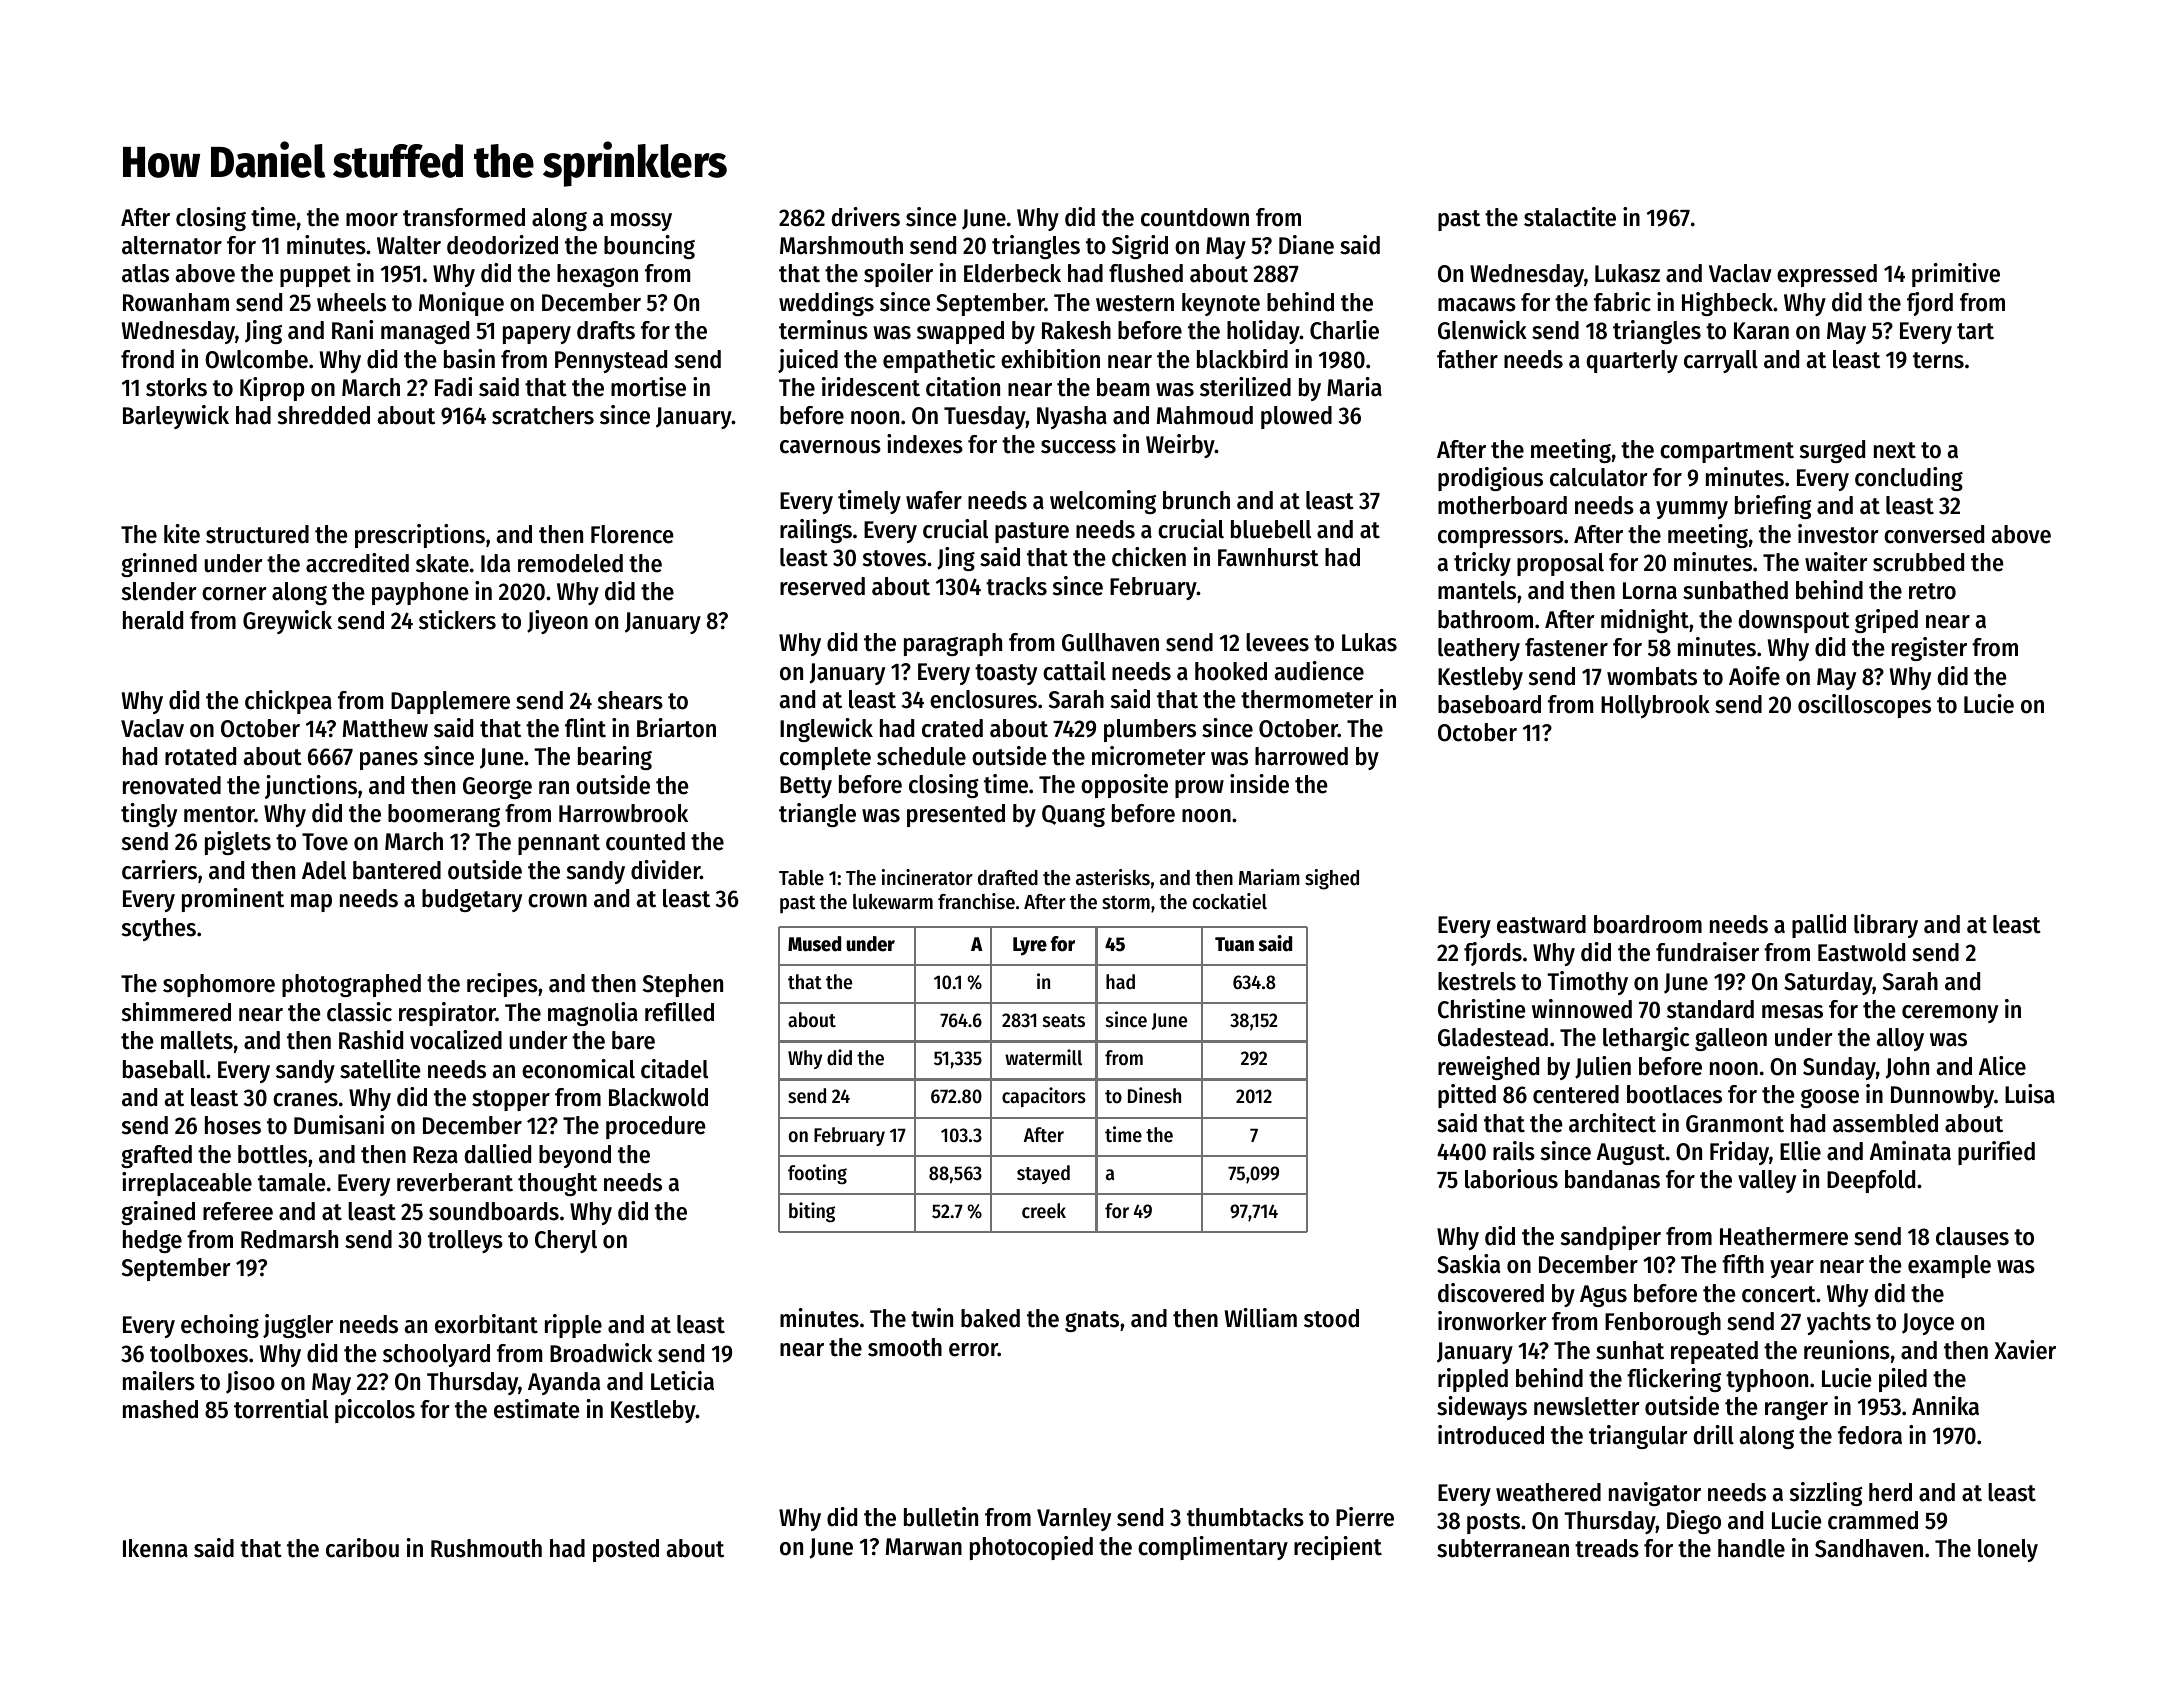 Image resolution: width=2178 pixels, height=1683 pixels. Describe the element at coordinates (1727, 452) in the image. I see `compartment` at that location.
